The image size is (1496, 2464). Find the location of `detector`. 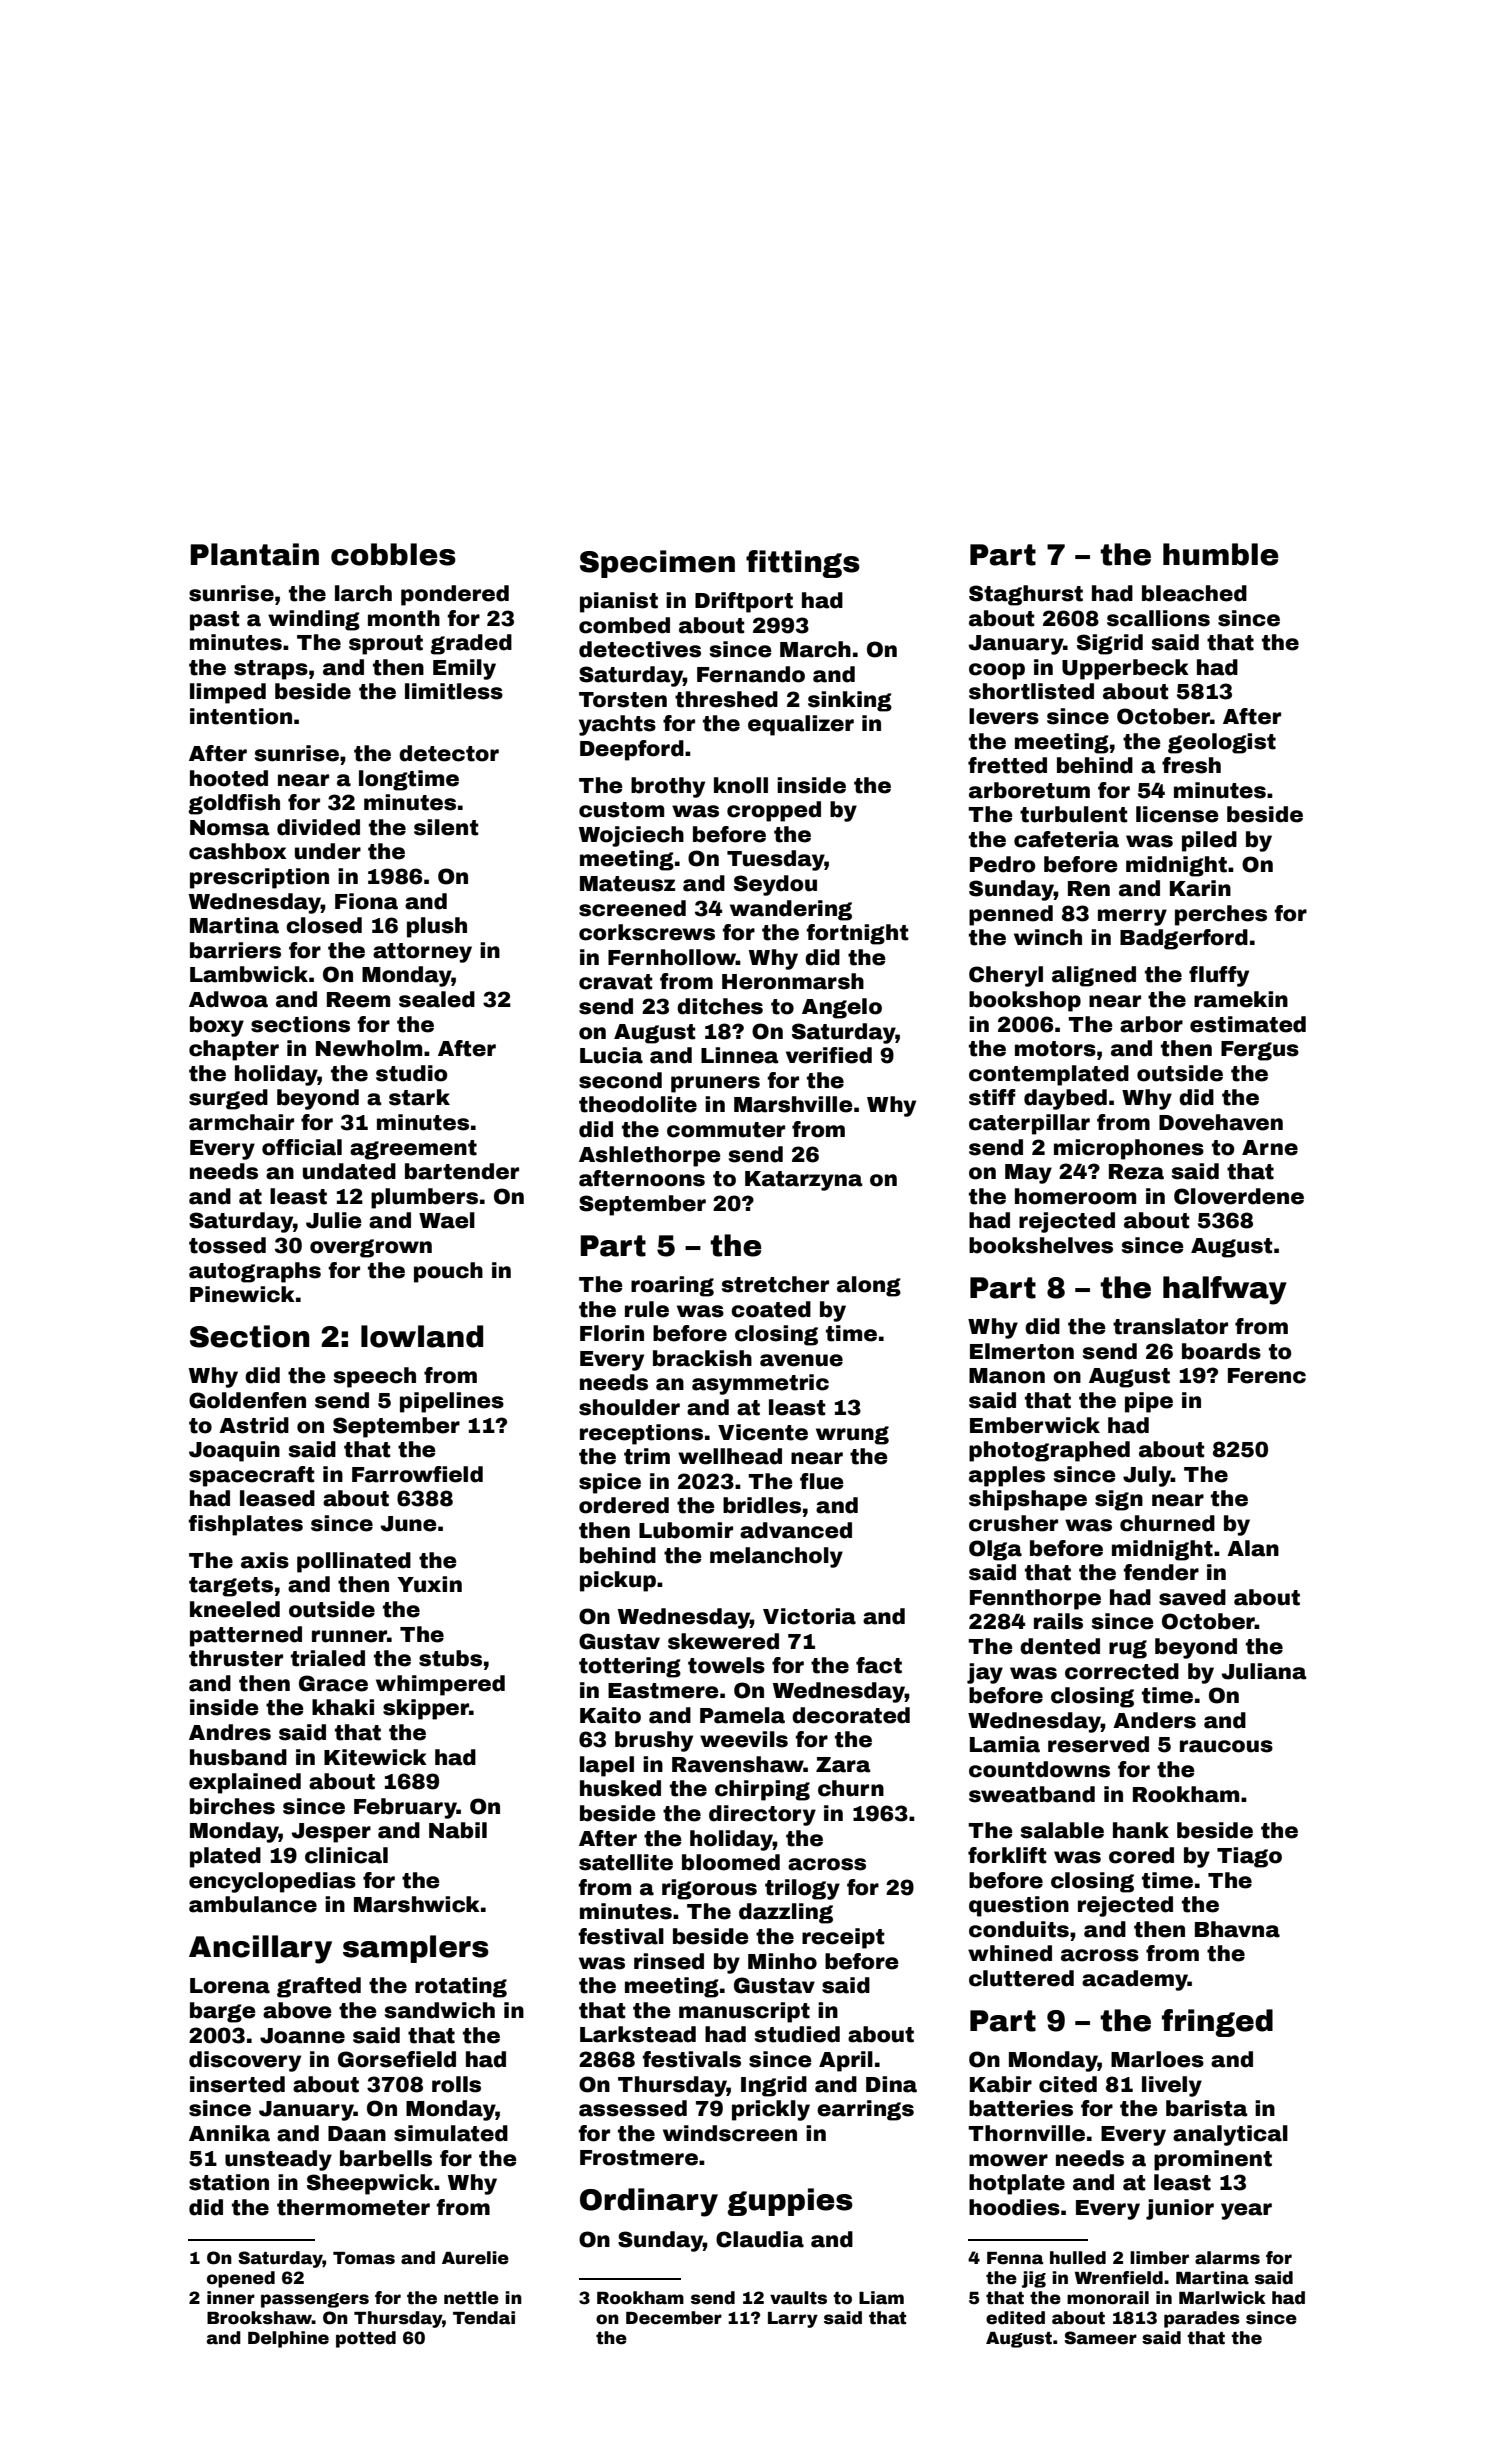

detector is located at coordinates (449, 753).
